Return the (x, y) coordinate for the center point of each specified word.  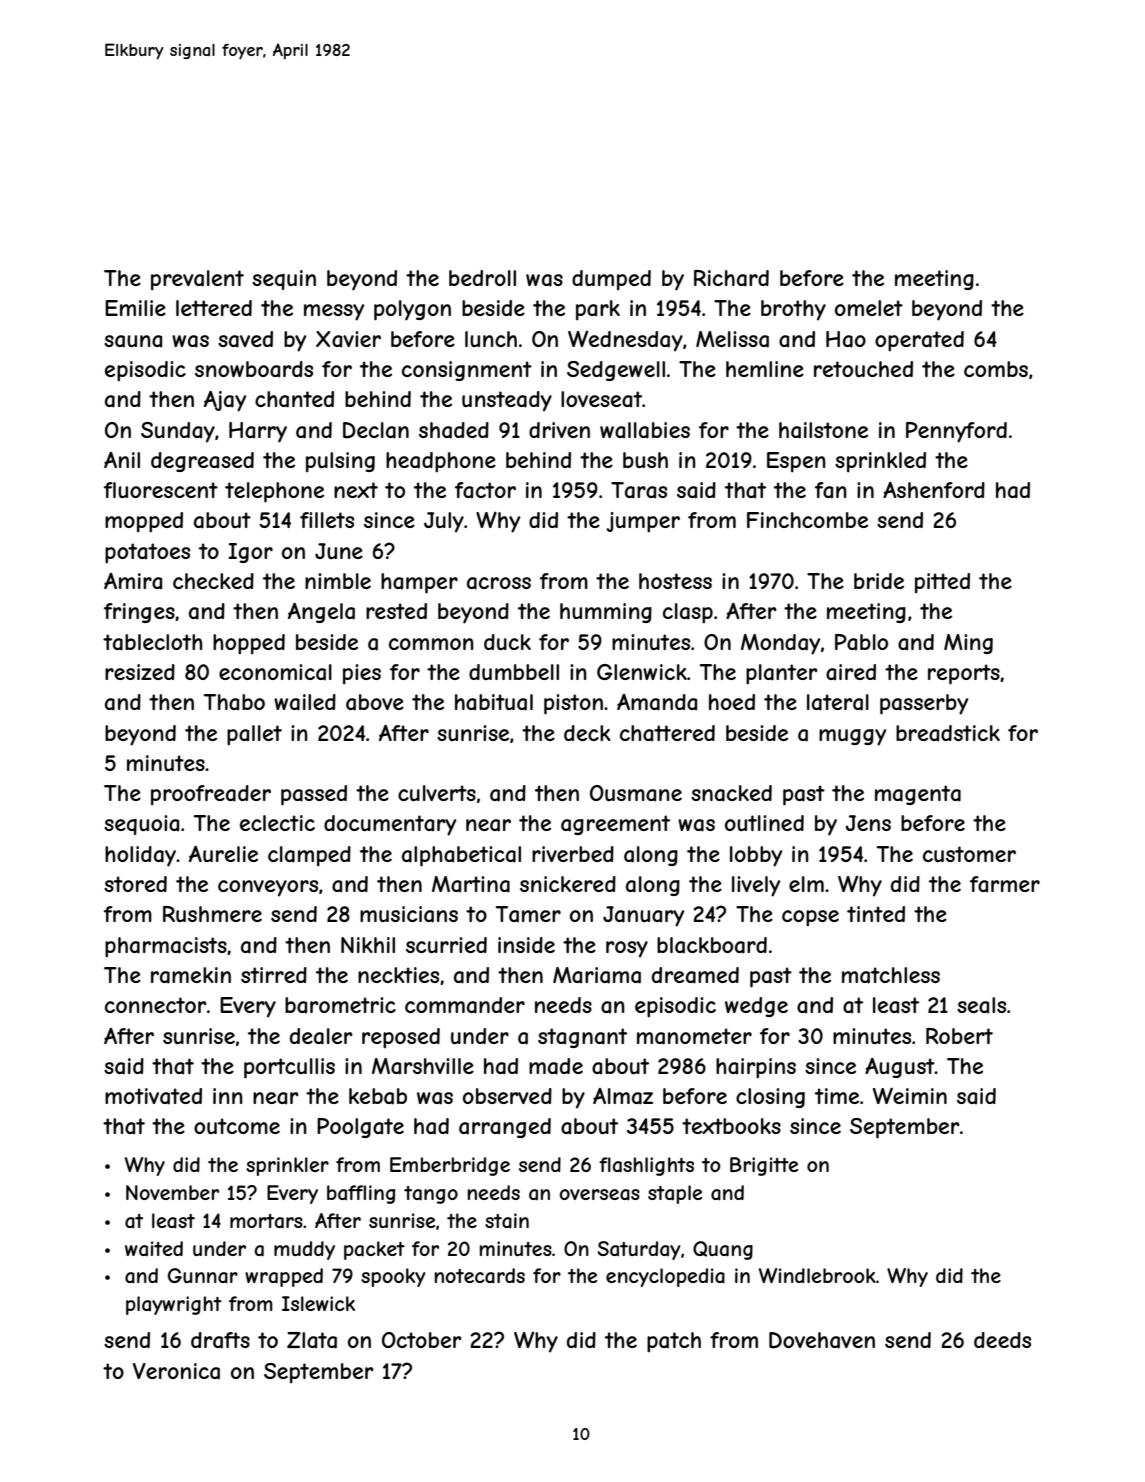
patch (674, 1342)
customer (969, 854)
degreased (202, 462)
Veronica (176, 1371)
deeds (1002, 1340)
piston (573, 704)
